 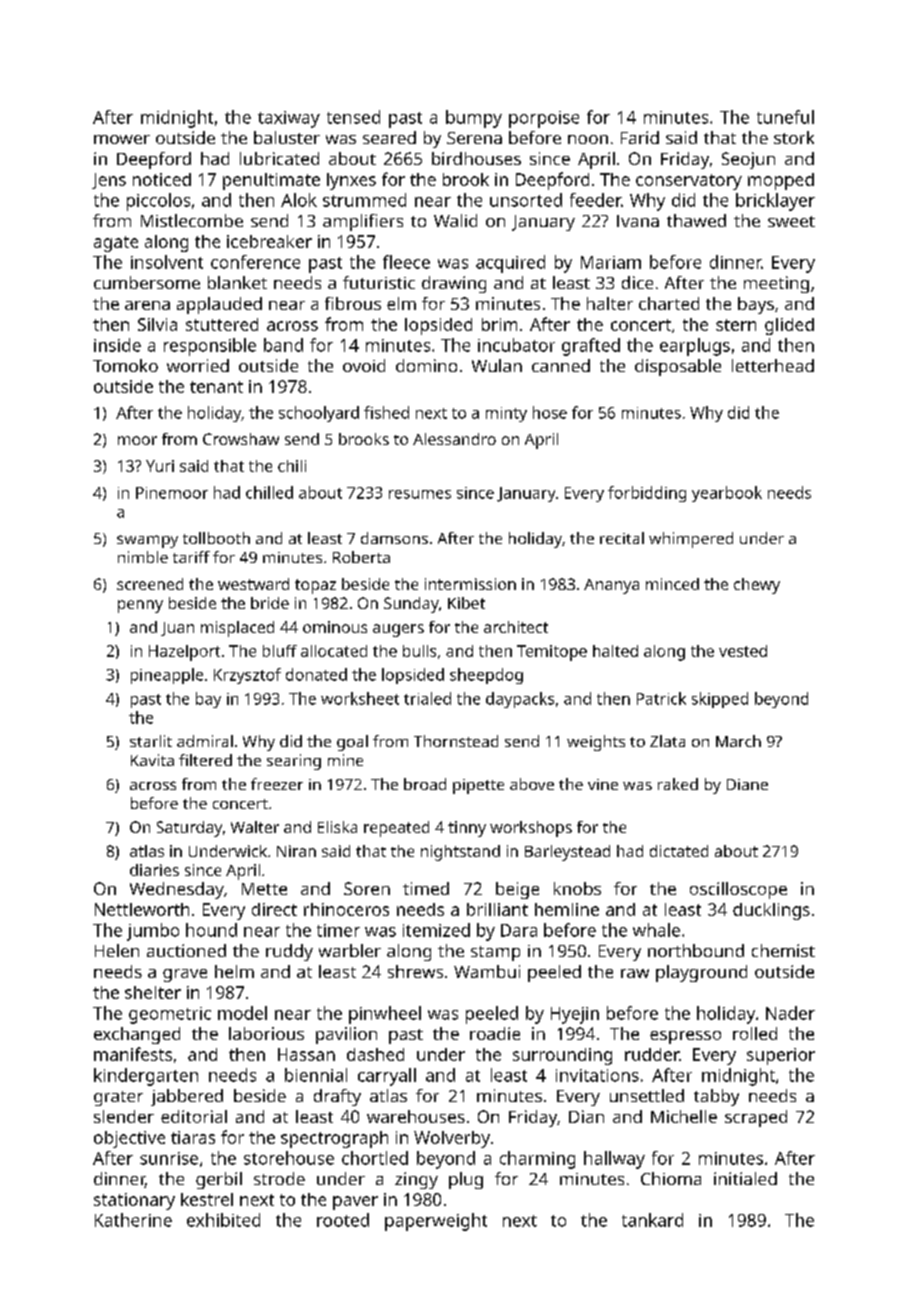 I want to click on March, so click(x=738, y=741).
